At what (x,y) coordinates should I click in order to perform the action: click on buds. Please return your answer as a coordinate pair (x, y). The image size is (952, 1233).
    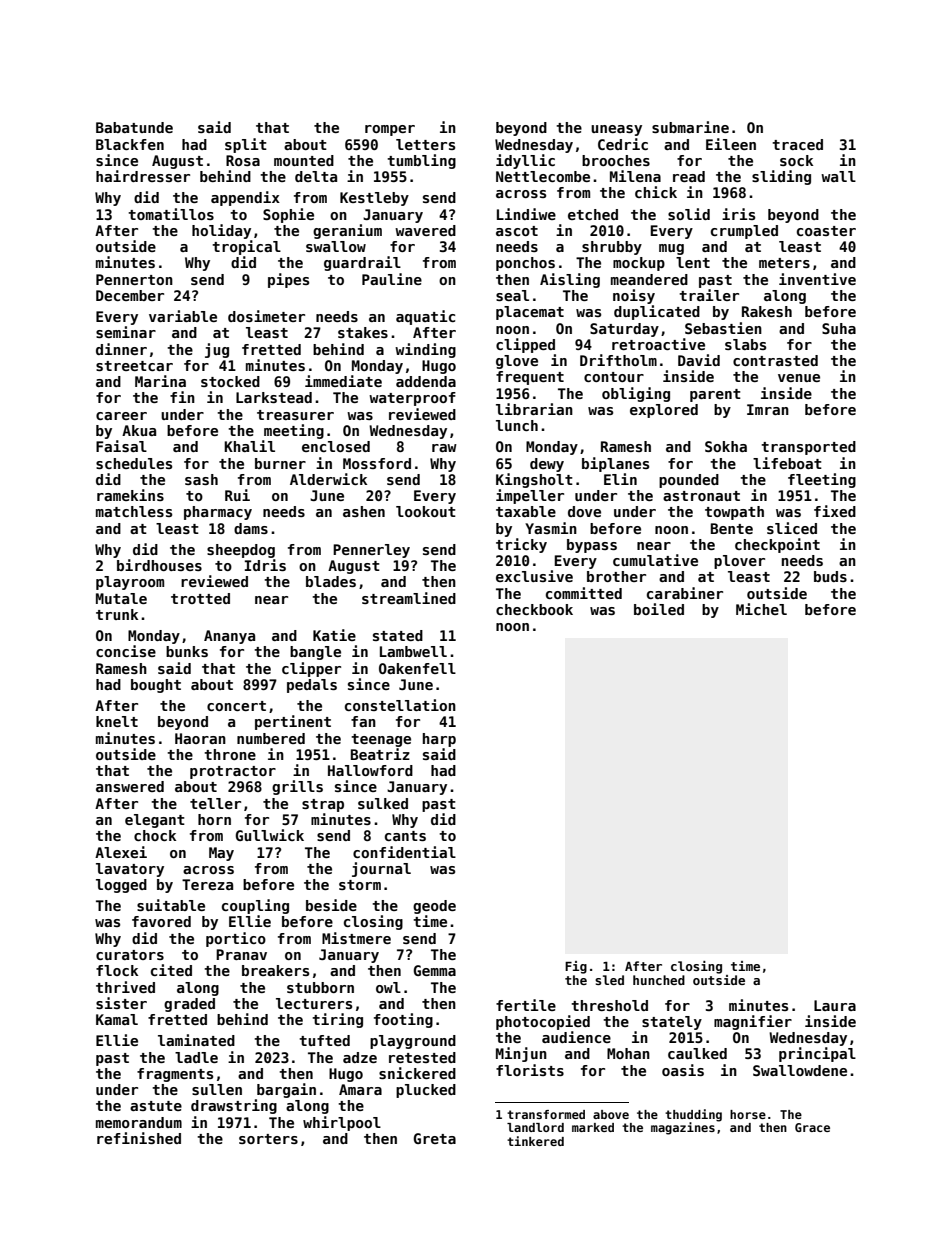
    Looking at the image, I should click on (830, 576).
